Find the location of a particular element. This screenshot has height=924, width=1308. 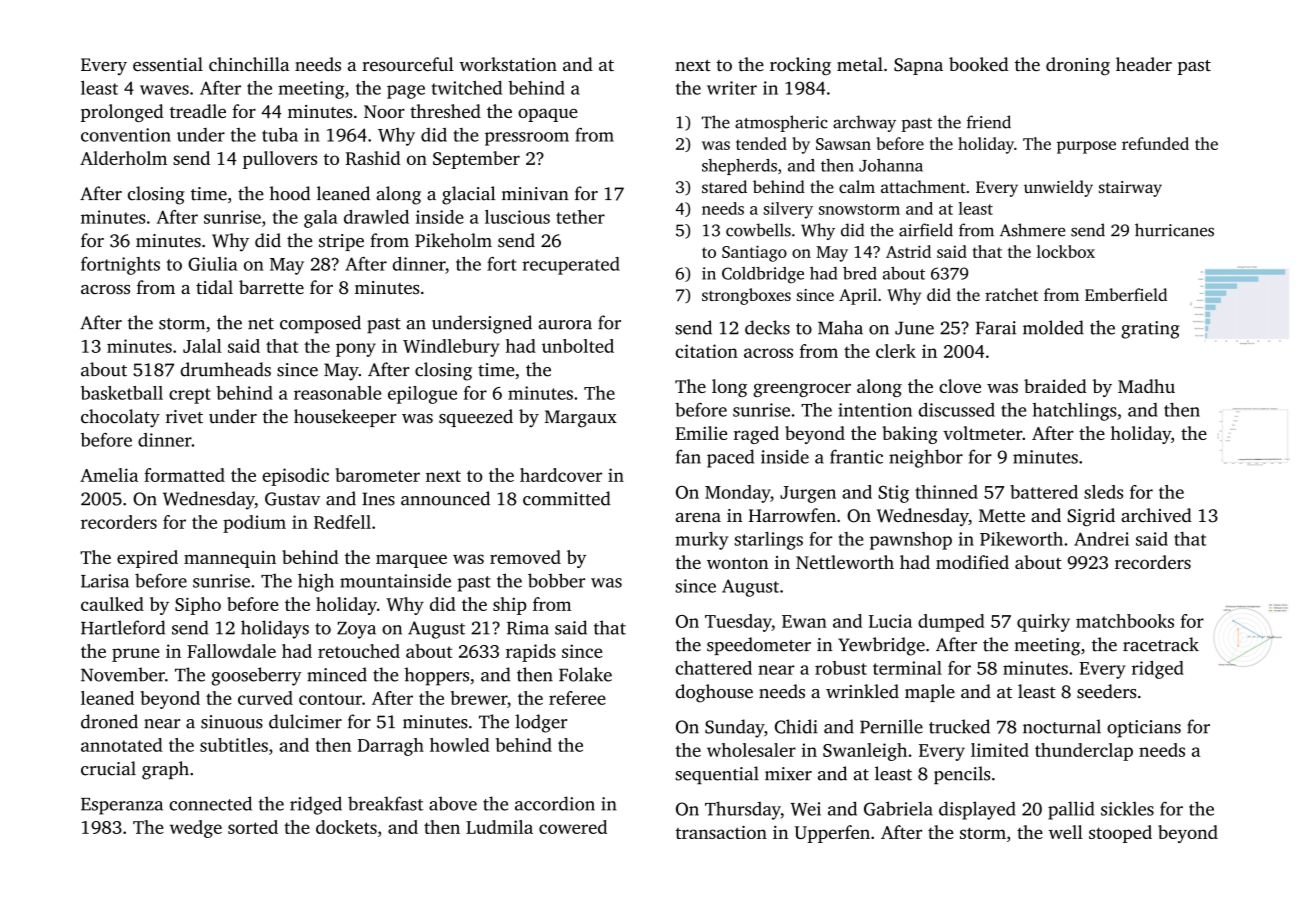

mannequin is located at coordinates (230, 559).
